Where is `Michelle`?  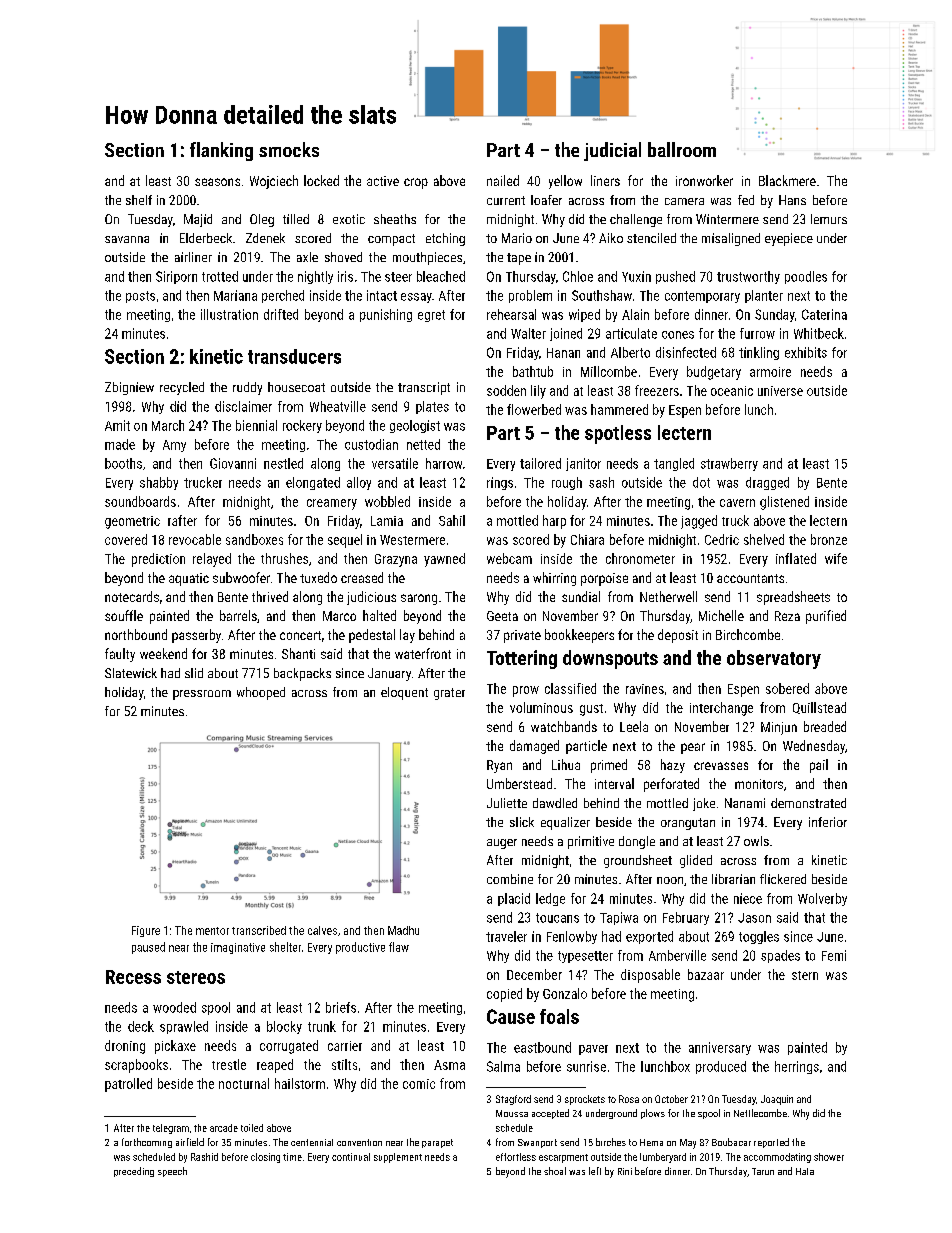 Michelle is located at coordinates (721, 615).
